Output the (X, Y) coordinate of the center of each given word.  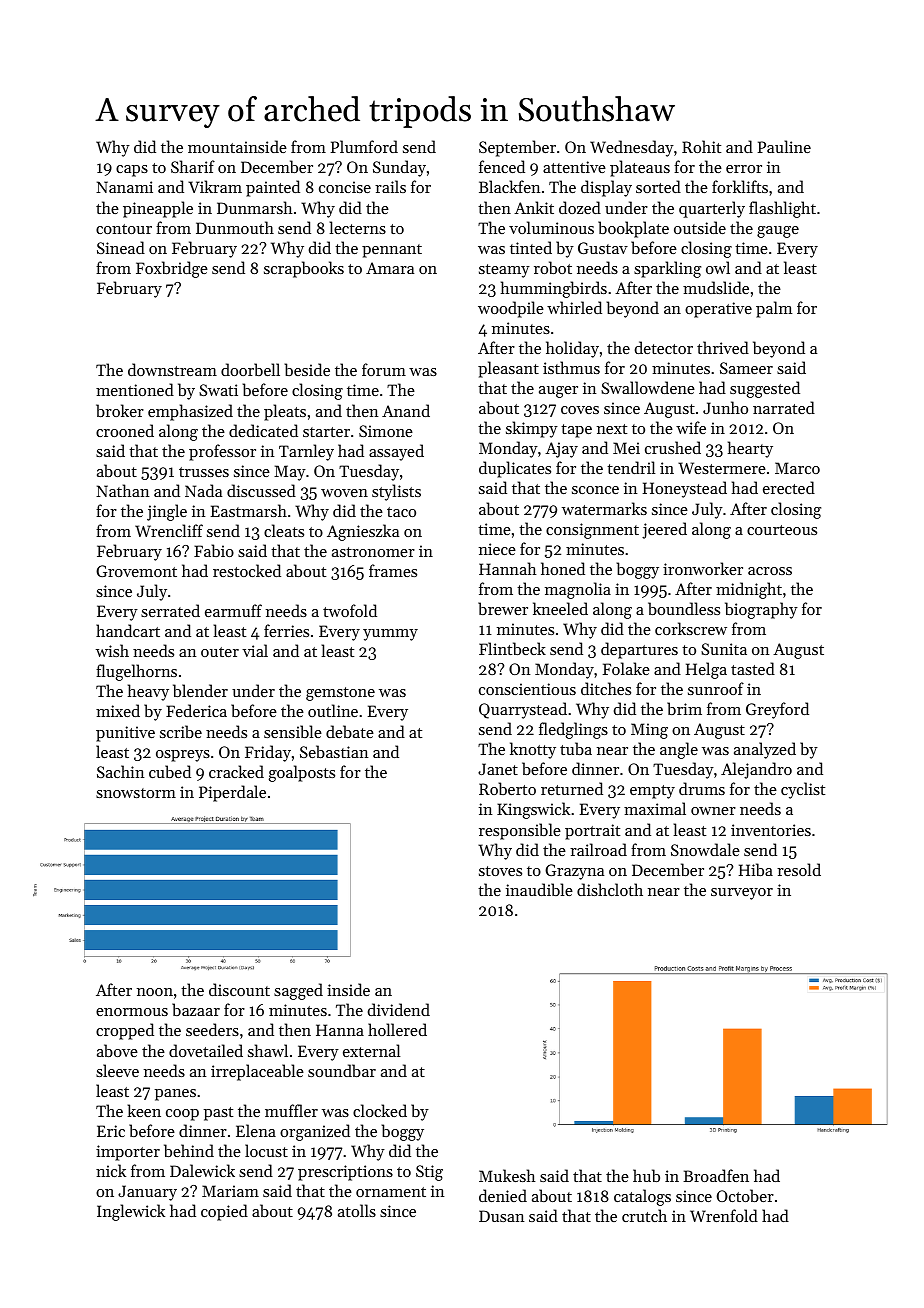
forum (384, 369)
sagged (298, 991)
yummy (390, 635)
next (612, 429)
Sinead (121, 247)
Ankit (534, 207)
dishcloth (610, 889)
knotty (533, 750)
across (770, 571)
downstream (172, 369)
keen (144, 1110)
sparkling (667, 269)
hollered (397, 1029)
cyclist (803, 790)
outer (220, 652)
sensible (293, 731)
